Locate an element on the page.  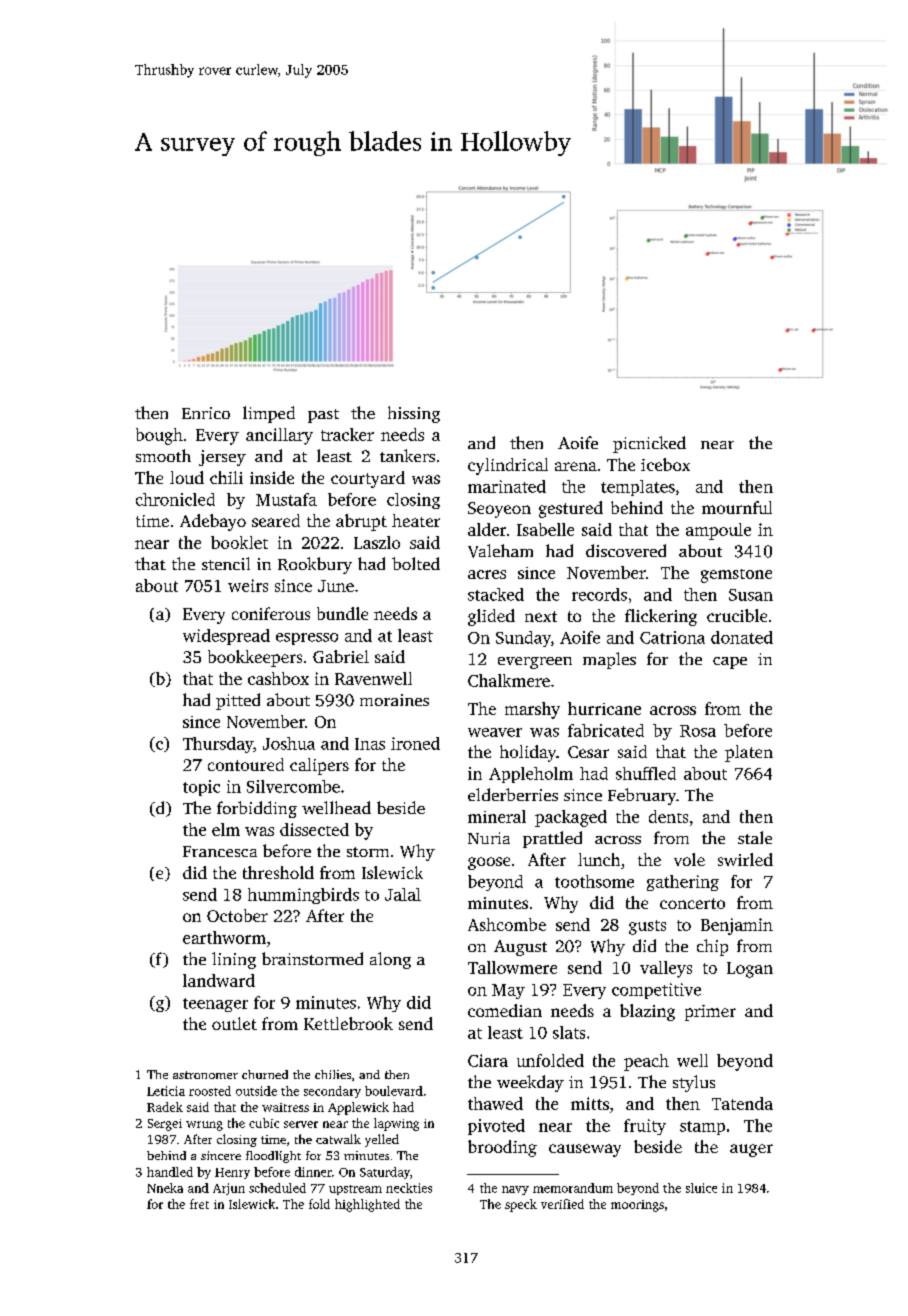
cape is located at coordinates (730, 663).
